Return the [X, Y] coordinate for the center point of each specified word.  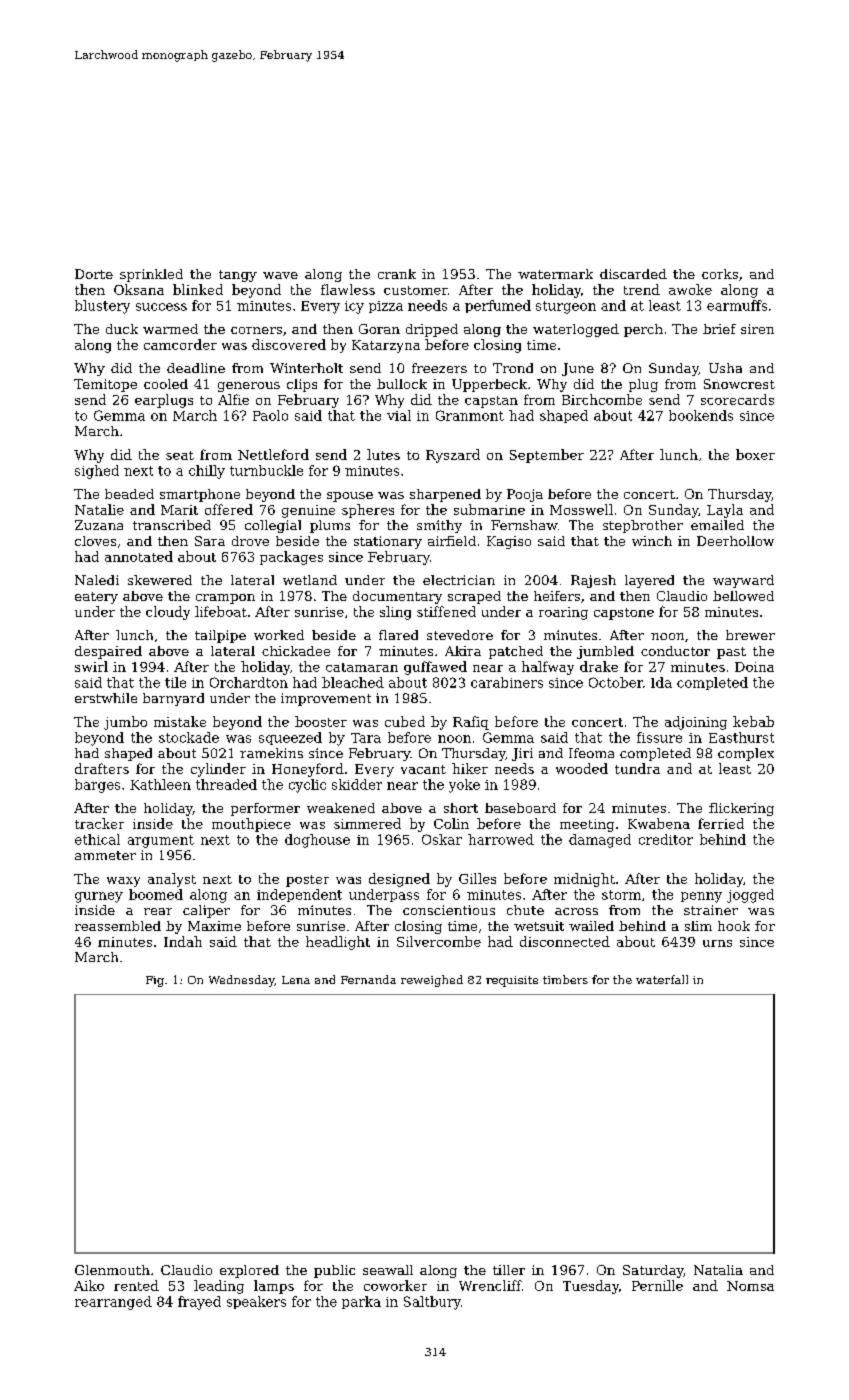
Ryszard [453, 456]
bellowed [743, 596]
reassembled [118, 926]
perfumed [498, 306]
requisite [512, 981]
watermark [555, 274]
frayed [199, 1303]
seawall [388, 1270]
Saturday [653, 1271]
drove [250, 541]
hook [734, 926]
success [161, 307]
